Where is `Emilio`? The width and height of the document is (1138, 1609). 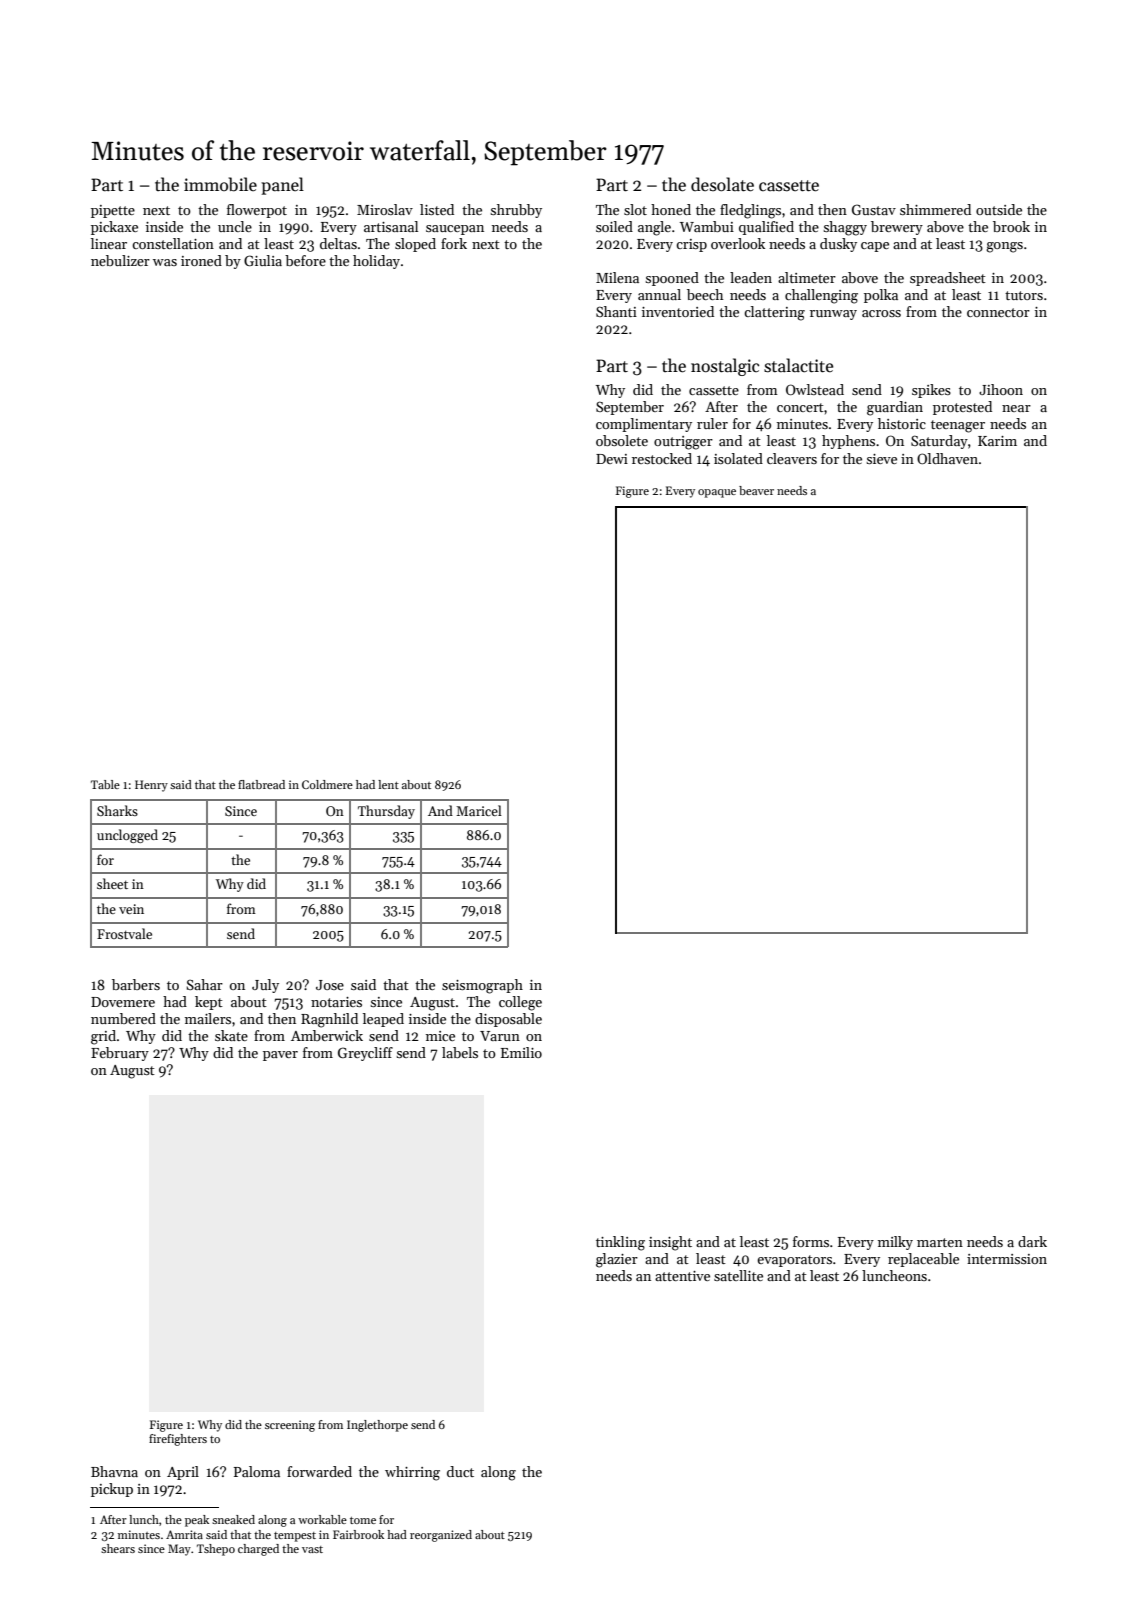
Emilio is located at coordinates (521, 1052).
